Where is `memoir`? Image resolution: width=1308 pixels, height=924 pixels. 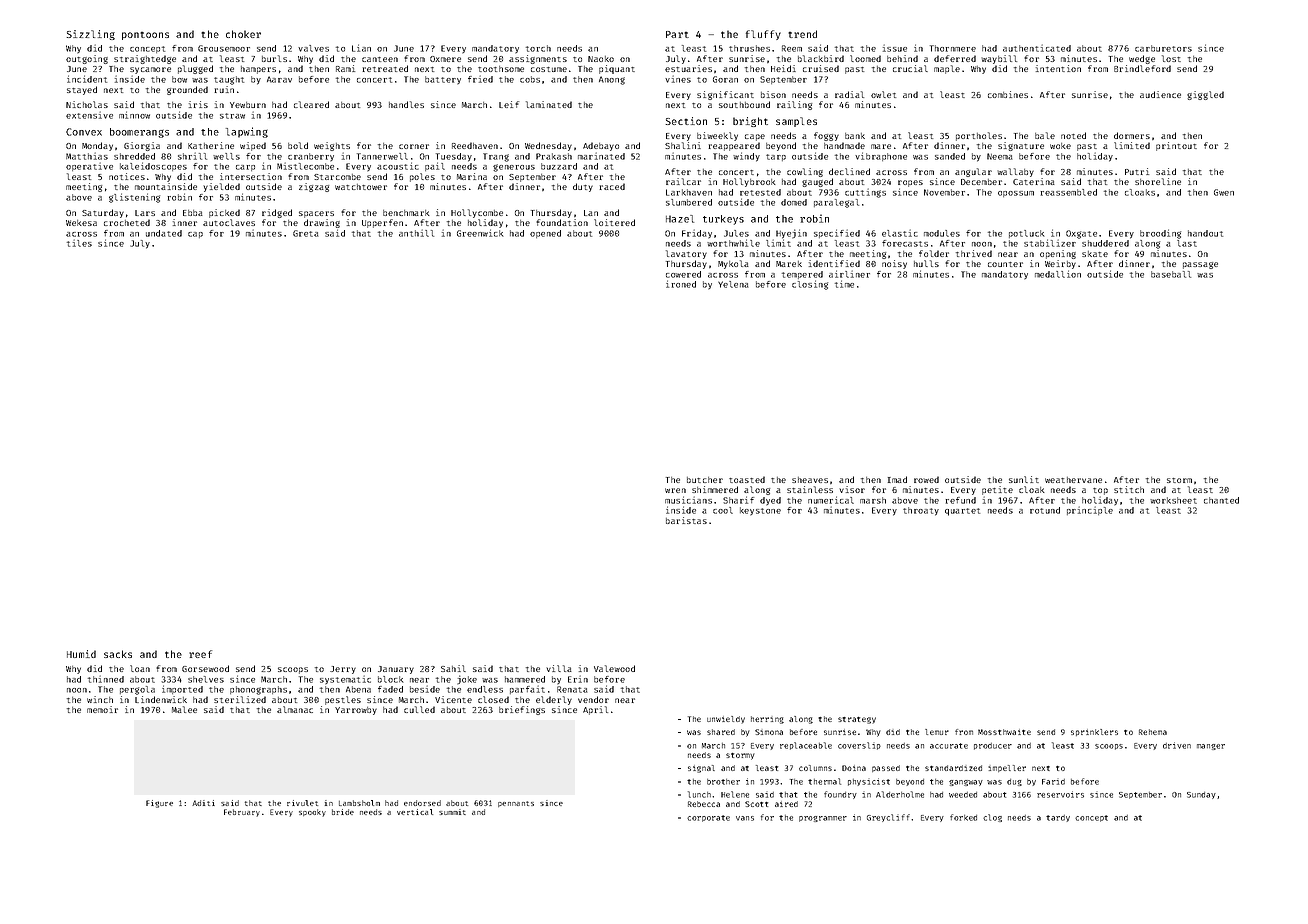
memoir is located at coordinates (102, 709).
